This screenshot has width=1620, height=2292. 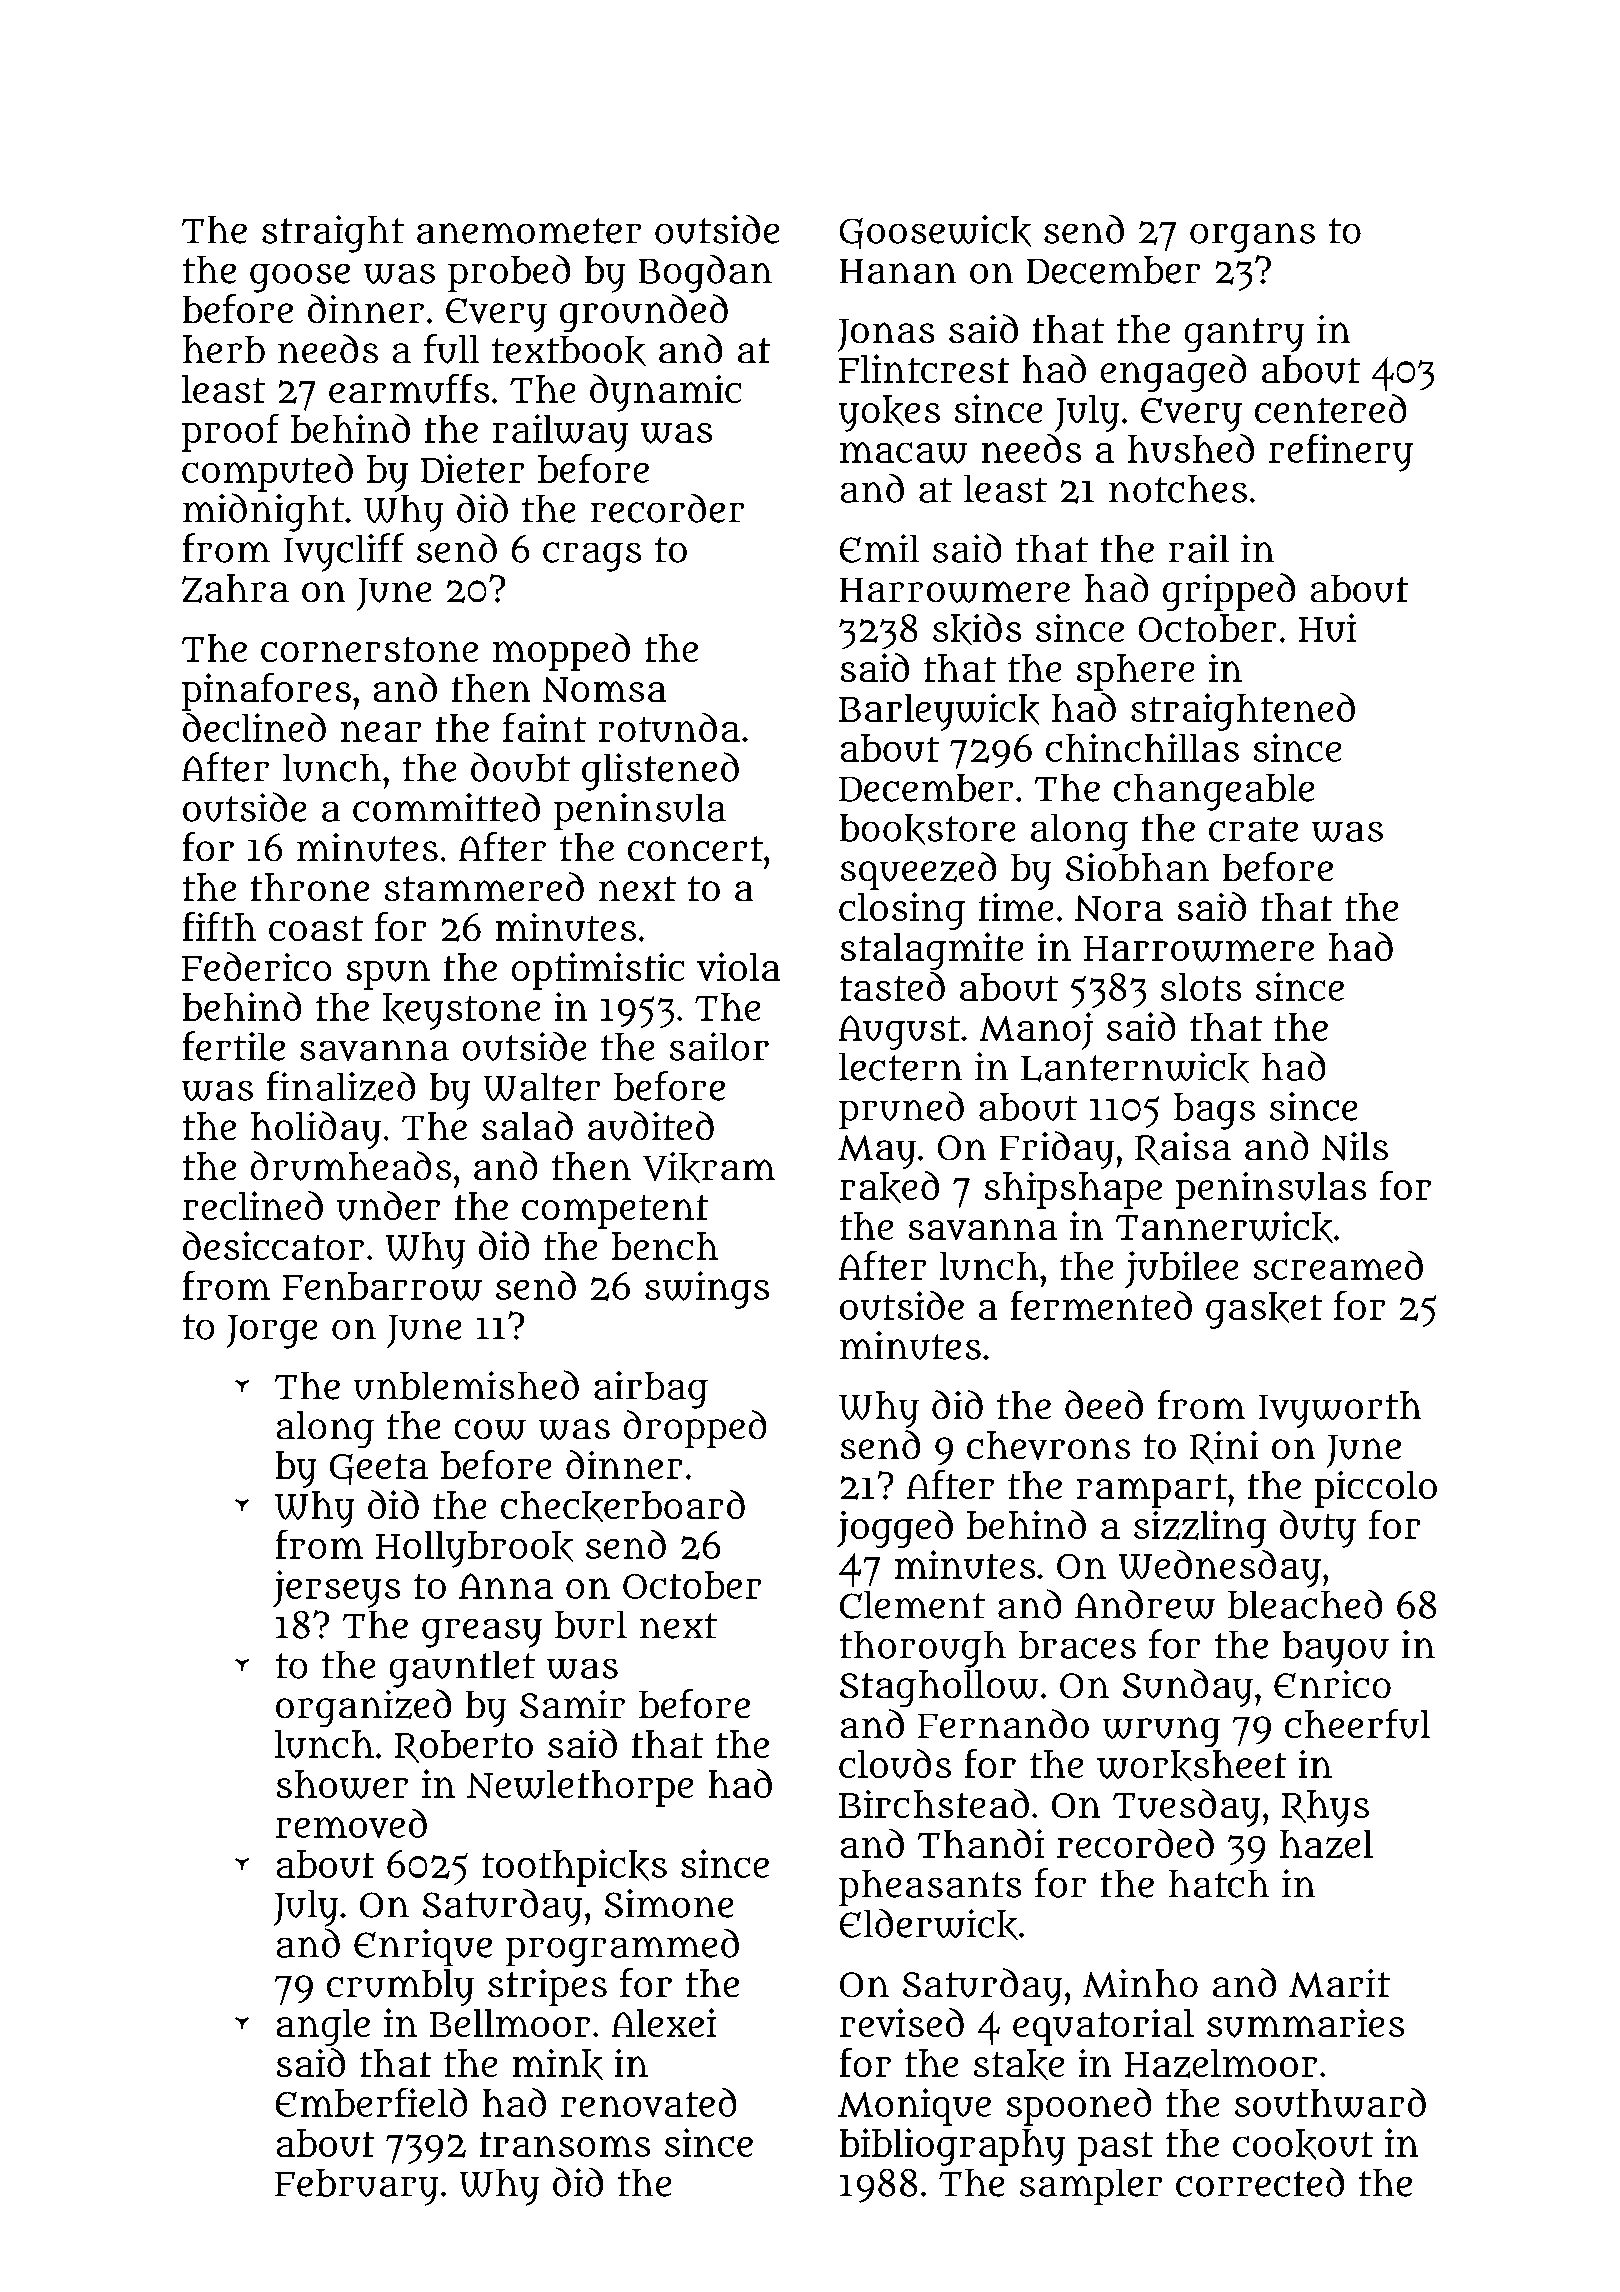 I want to click on corrected, so click(x=1260, y=2182).
